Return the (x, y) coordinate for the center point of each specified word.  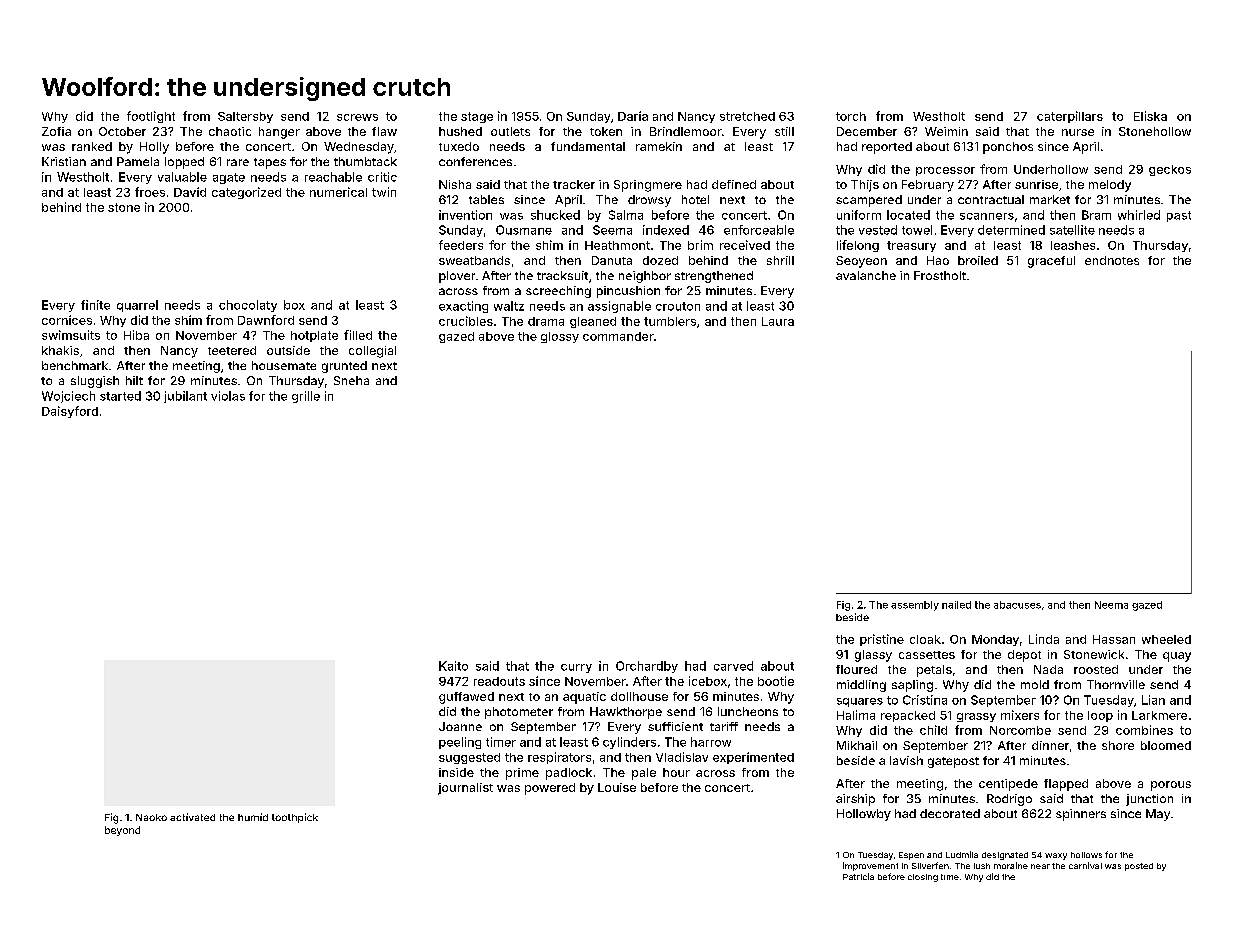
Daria (633, 116)
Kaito (453, 666)
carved (733, 666)
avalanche (866, 275)
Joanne (460, 726)
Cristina (925, 700)
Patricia (858, 876)
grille (306, 397)
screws (357, 117)
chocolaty (248, 306)
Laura (778, 321)
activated (192, 817)
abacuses (1017, 605)
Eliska (1150, 116)
